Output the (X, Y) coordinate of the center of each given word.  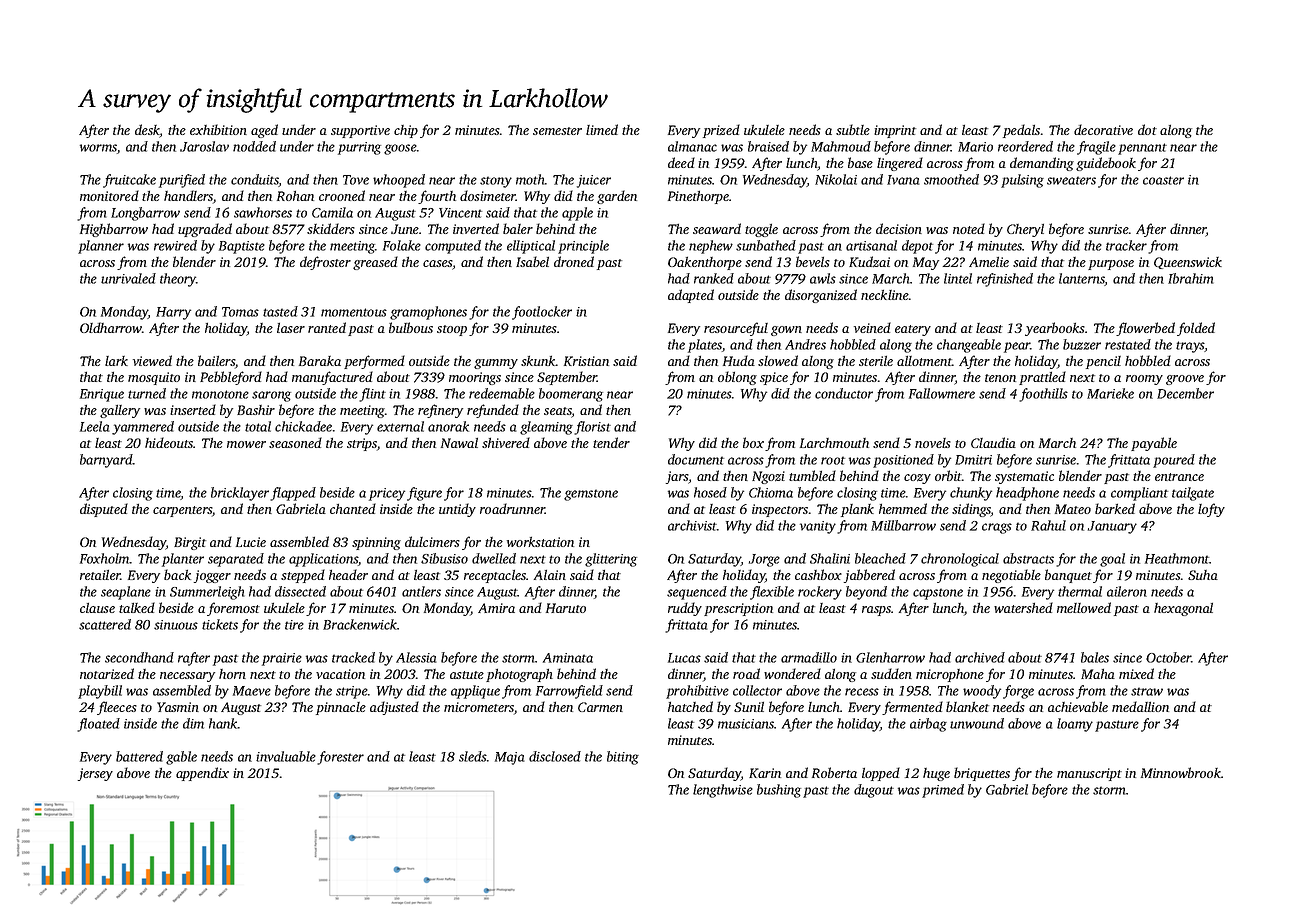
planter (183, 560)
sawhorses (263, 212)
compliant (1139, 494)
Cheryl (1025, 230)
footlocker (542, 313)
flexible (772, 593)
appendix (202, 774)
